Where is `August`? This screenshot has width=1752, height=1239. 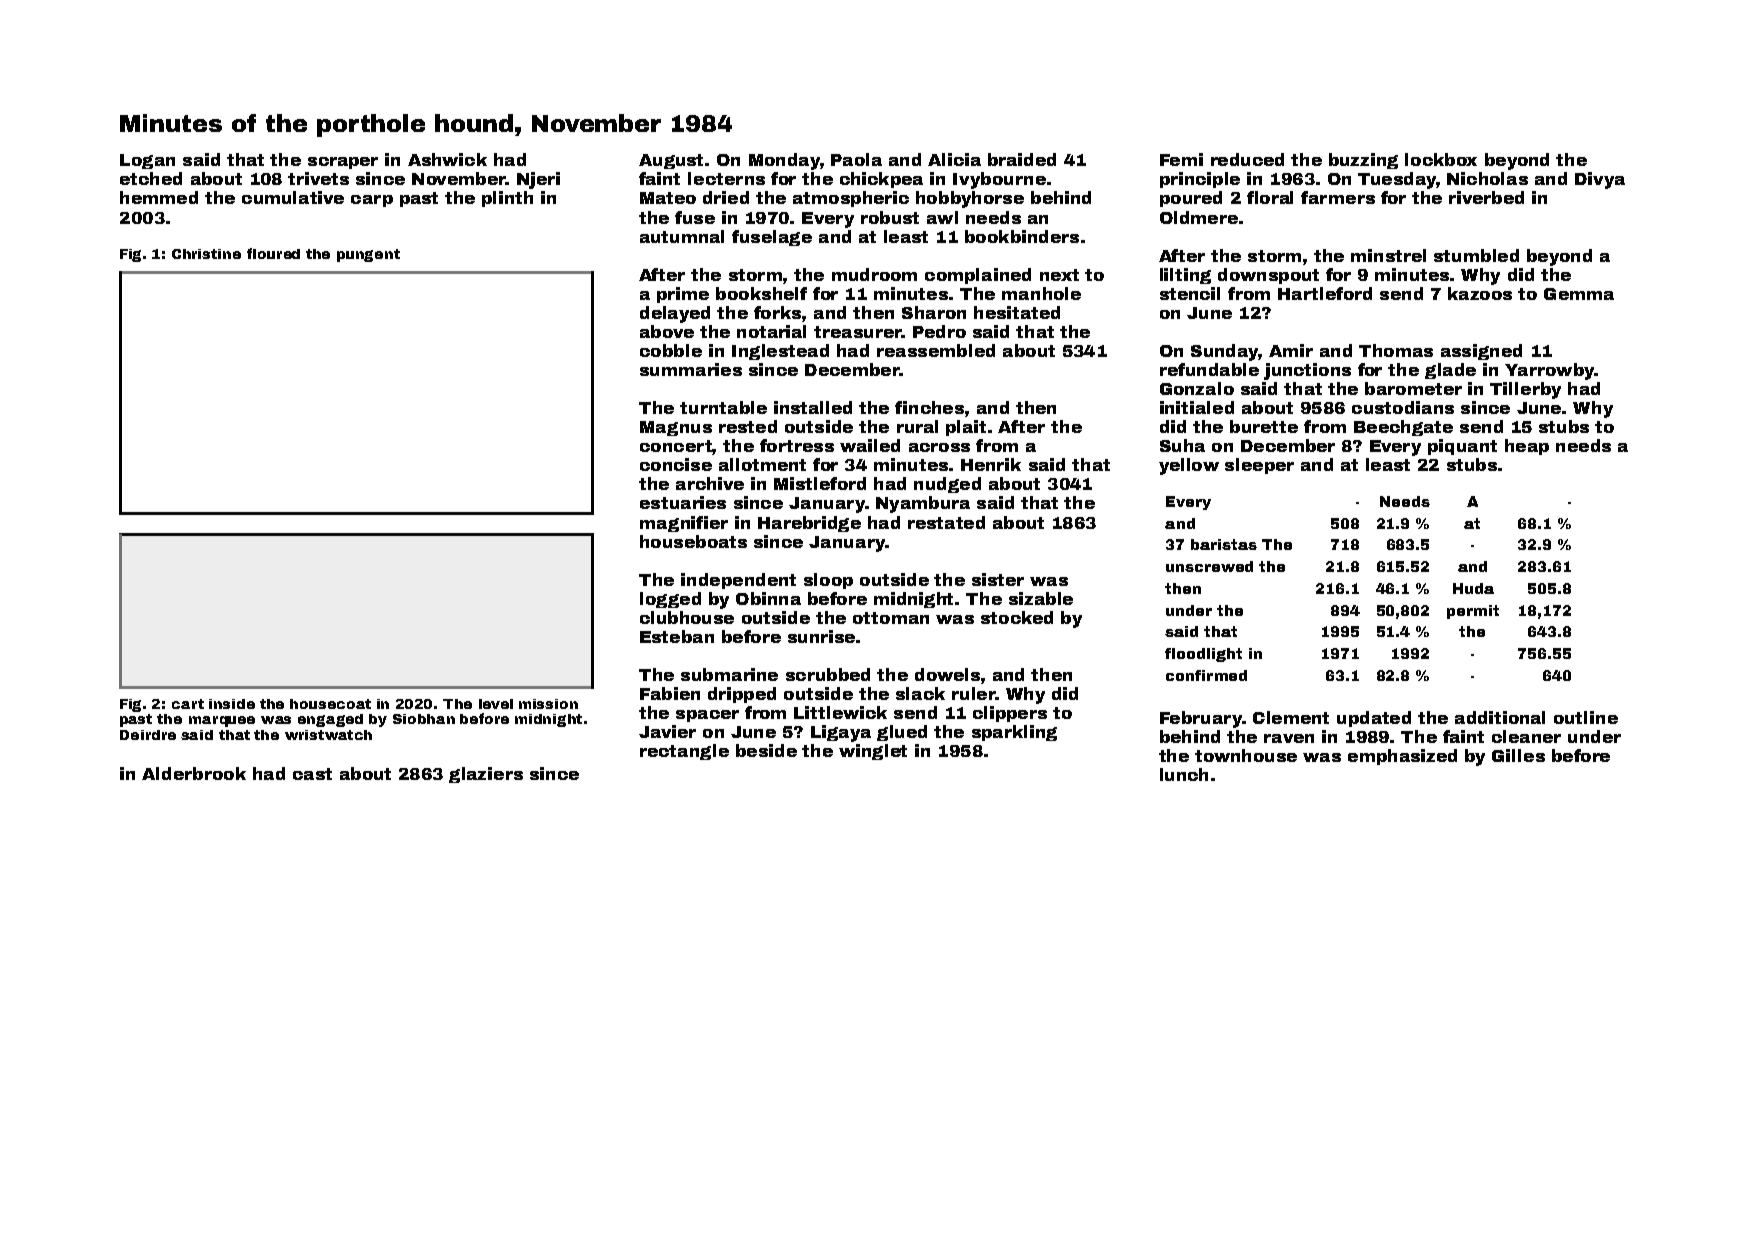
August is located at coordinates (671, 161).
